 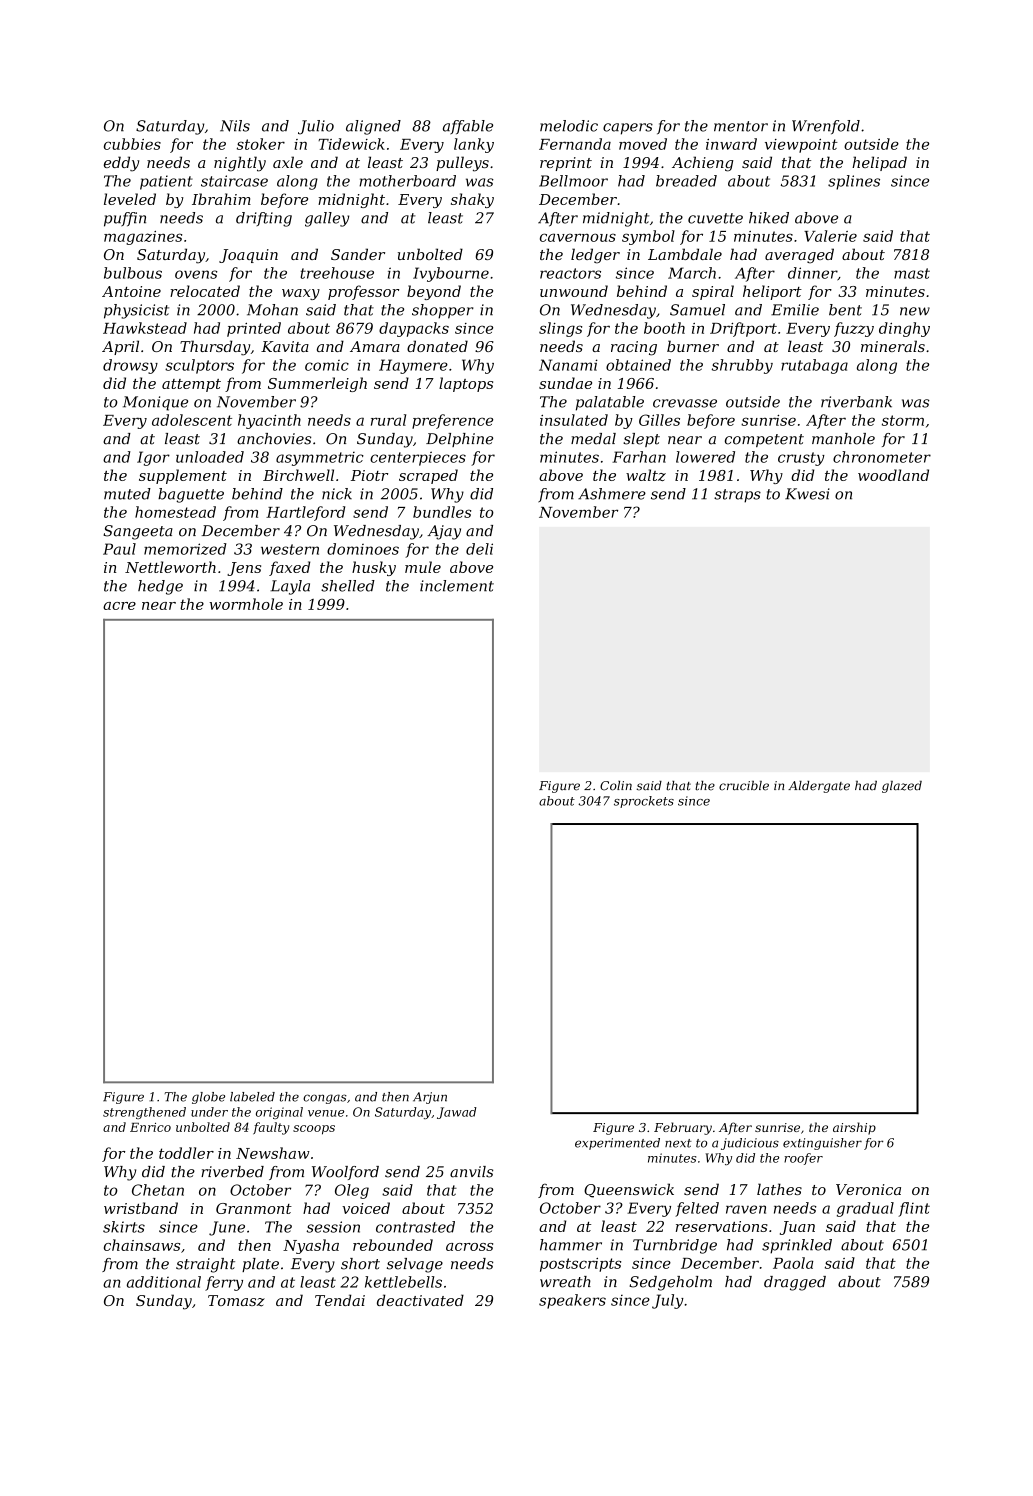 What do you see at coordinates (744, 786) in the document?
I see `crucible` at bounding box center [744, 786].
